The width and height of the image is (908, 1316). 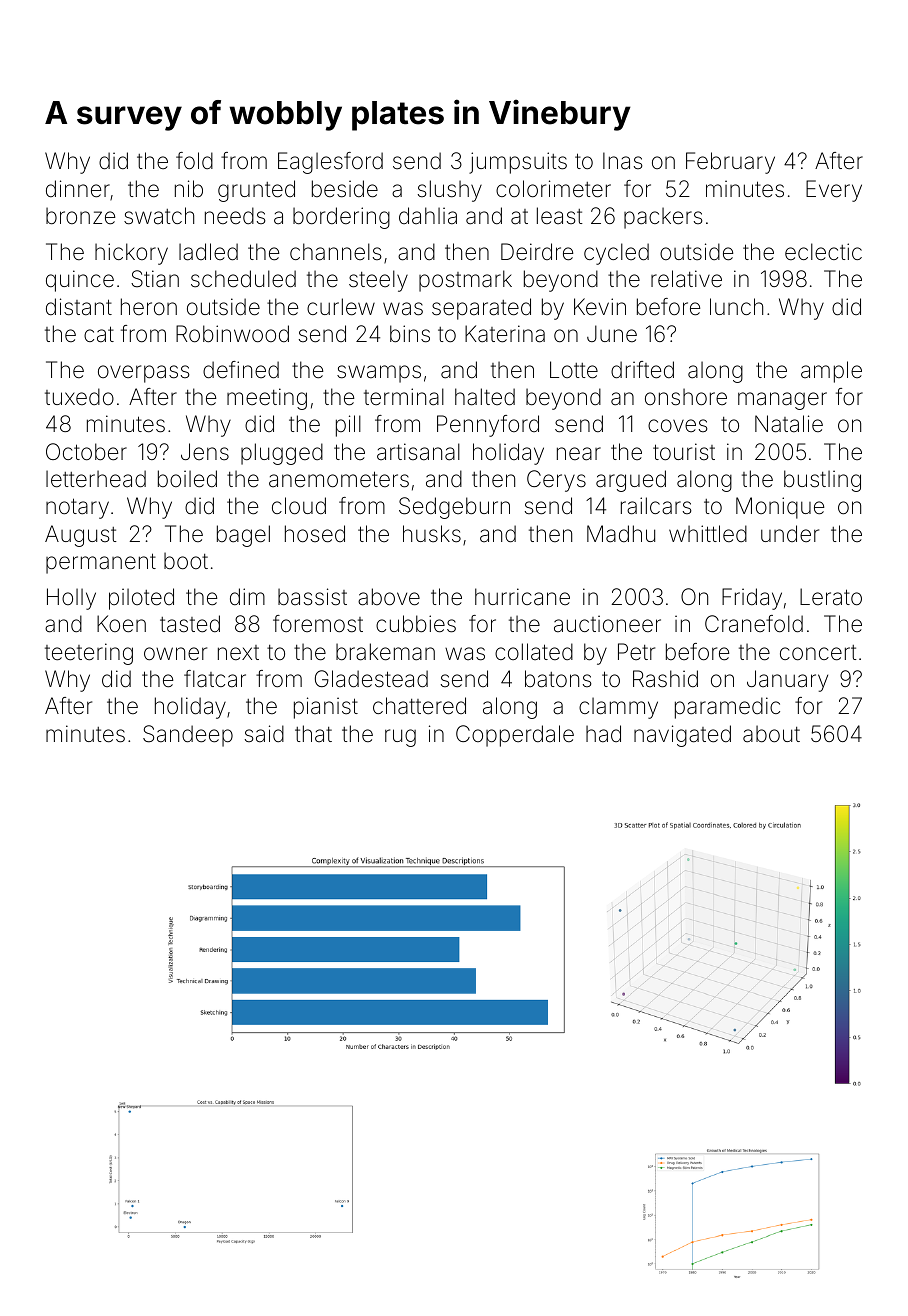 What do you see at coordinates (454, 508) in the image?
I see `Sedgeburn` at bounding box center [454, 508].
